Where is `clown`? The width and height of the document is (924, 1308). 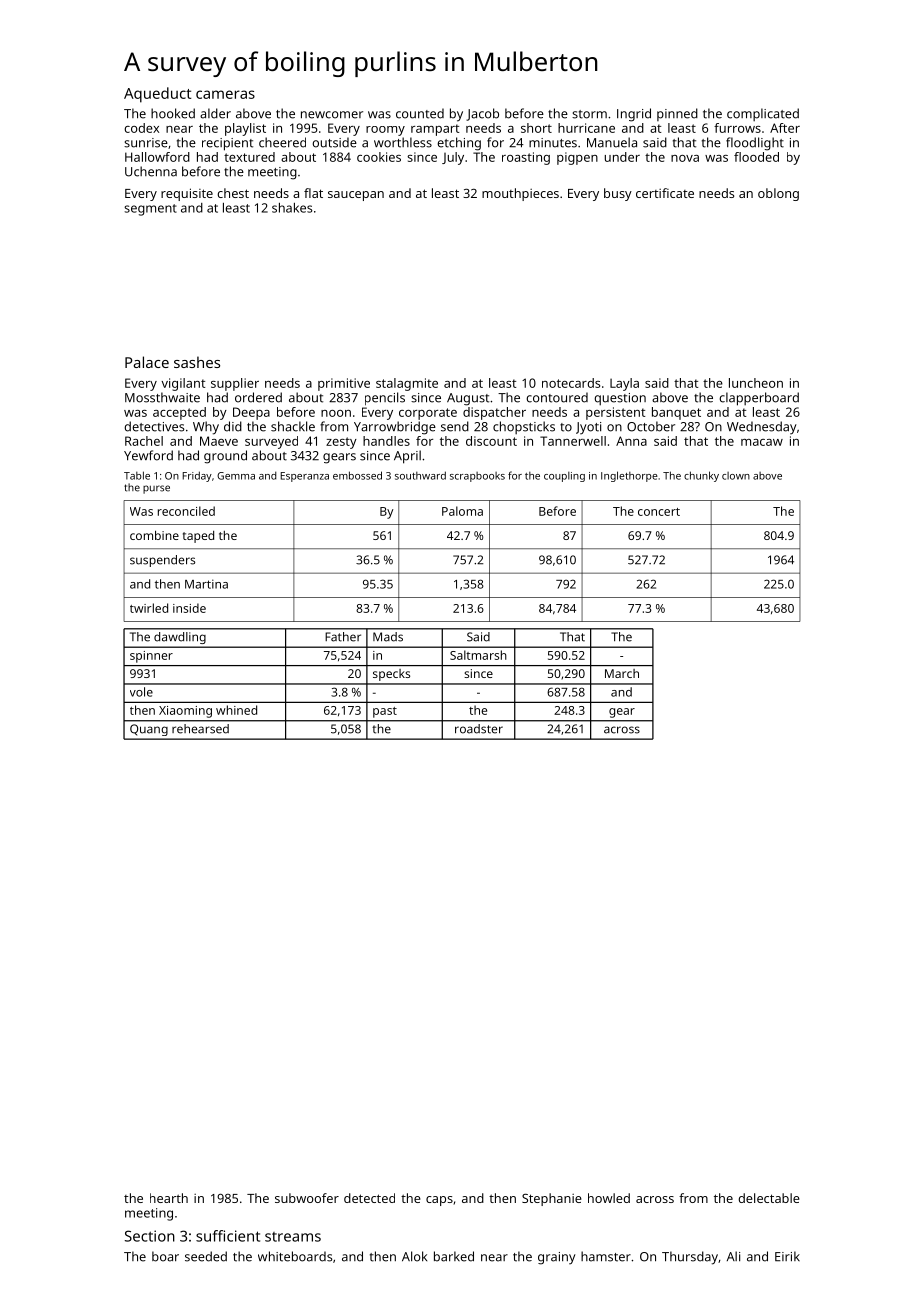 clown is located at coordinates (736, 476).
